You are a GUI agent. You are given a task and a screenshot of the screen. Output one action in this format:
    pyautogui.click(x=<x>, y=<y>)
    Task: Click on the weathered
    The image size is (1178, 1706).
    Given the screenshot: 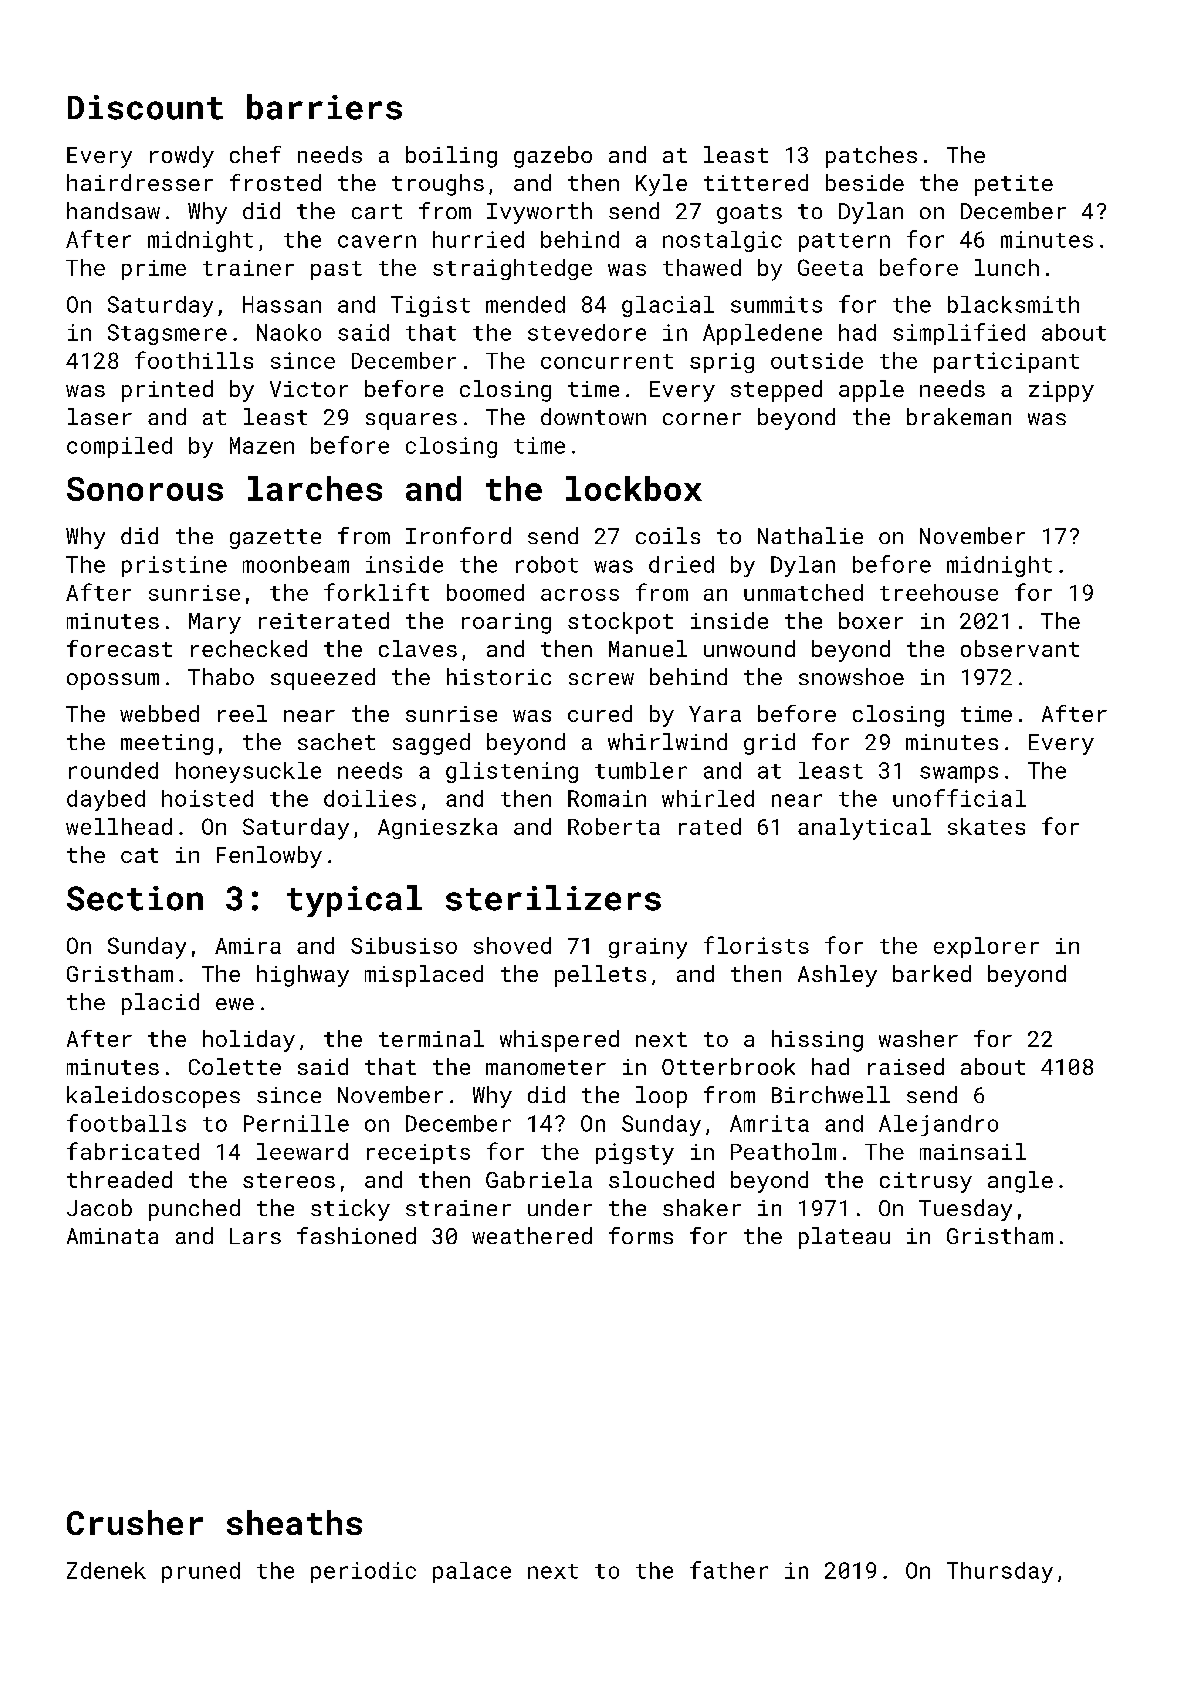 What is the action you would take?
    pyautogui.click(x=532, y=1235)
